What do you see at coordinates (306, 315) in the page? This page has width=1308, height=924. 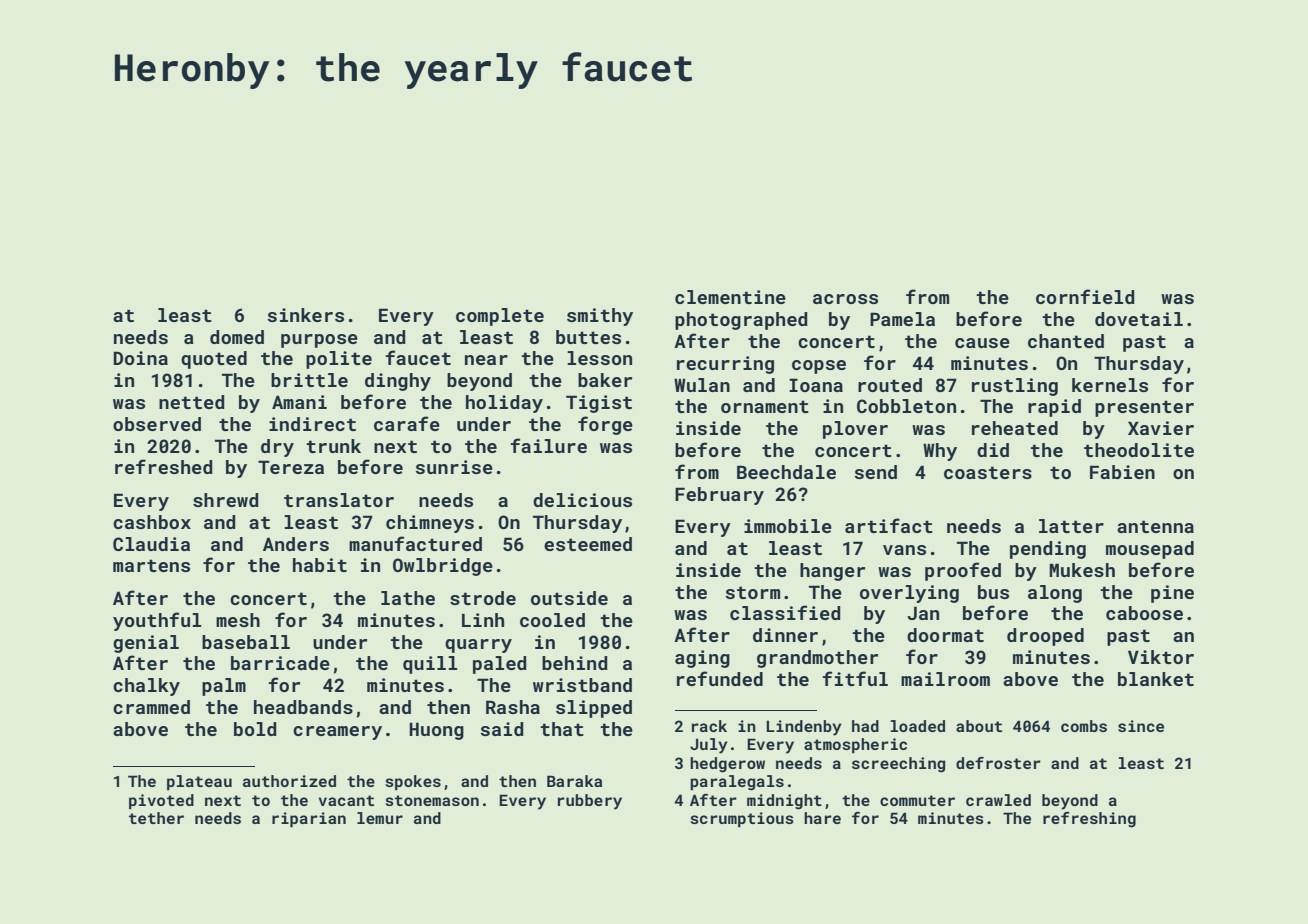 I see `sinkers` at bounding box center [306, 315].
